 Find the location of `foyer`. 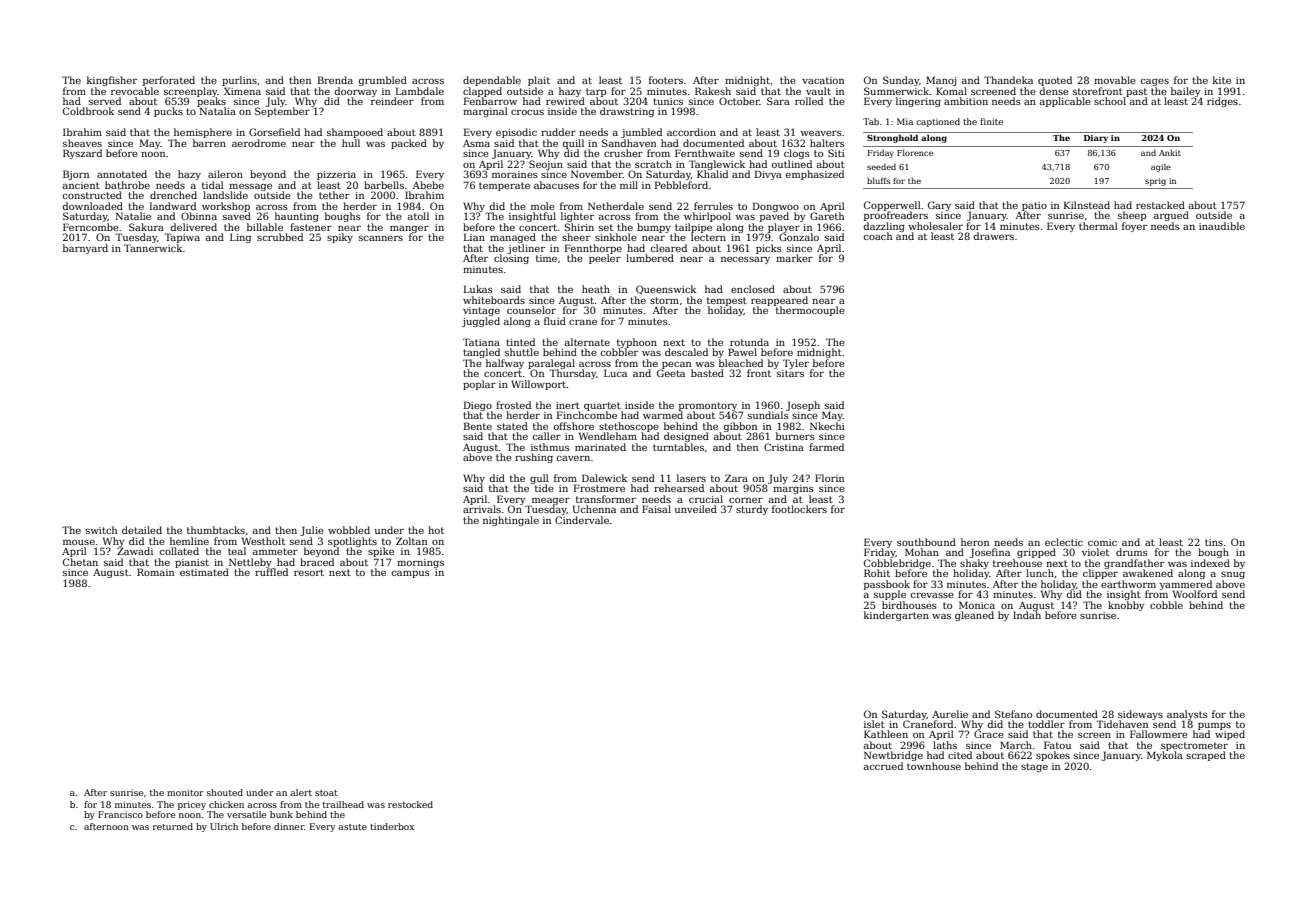

foyer is located at coordinates (1134, 227).
